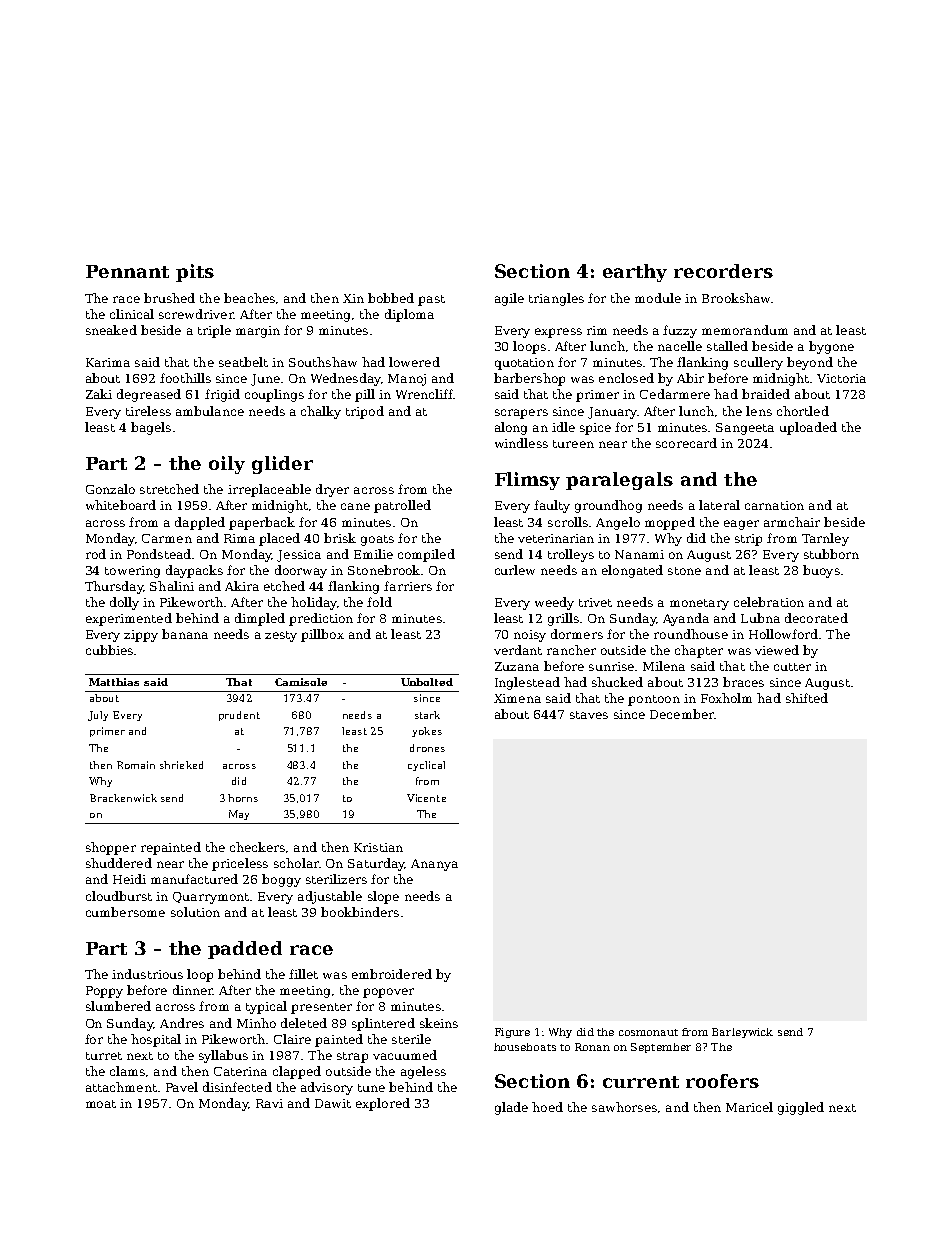  What do you see at coordinates (682, 714) in the screenshot?
I see `December` at bounding box center [682, 714].
